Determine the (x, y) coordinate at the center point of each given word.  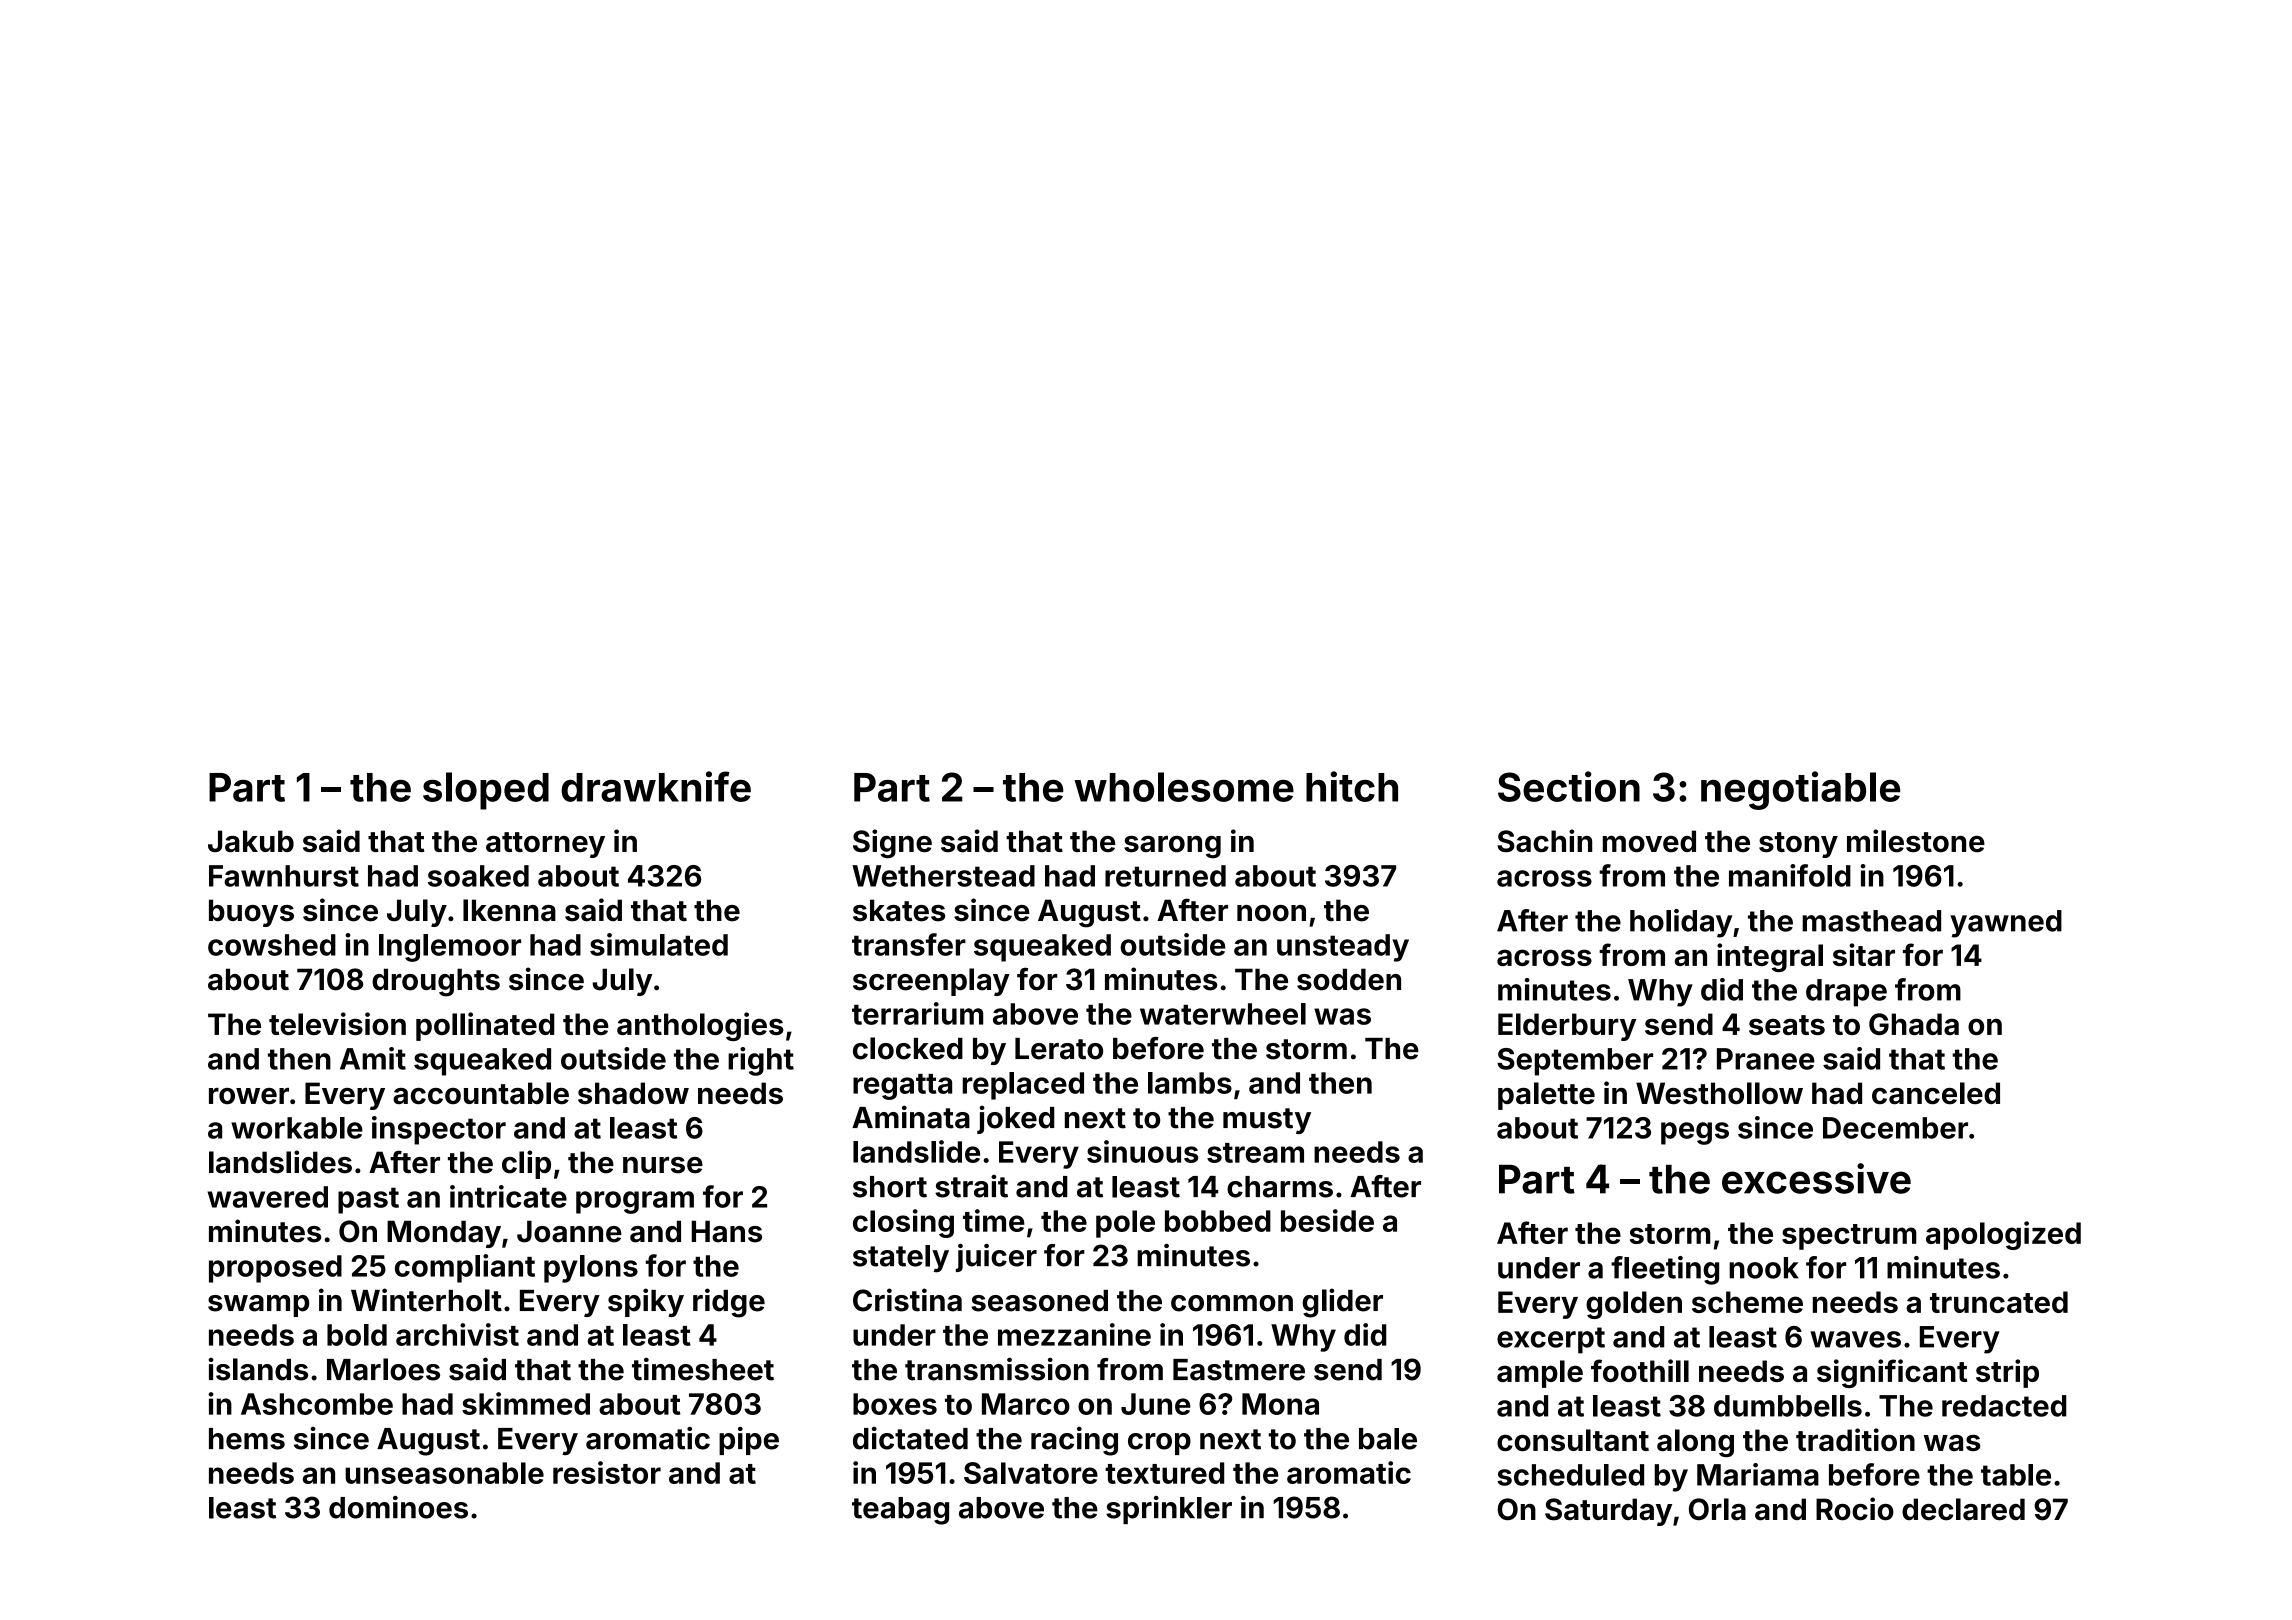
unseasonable (444, 1473)
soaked (478, 876)
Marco (1026, 1404)
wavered (268, 1197)
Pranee (1766, 1059)
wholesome (1184, 787)
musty (1267, 1121)
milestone (1916, 840)
